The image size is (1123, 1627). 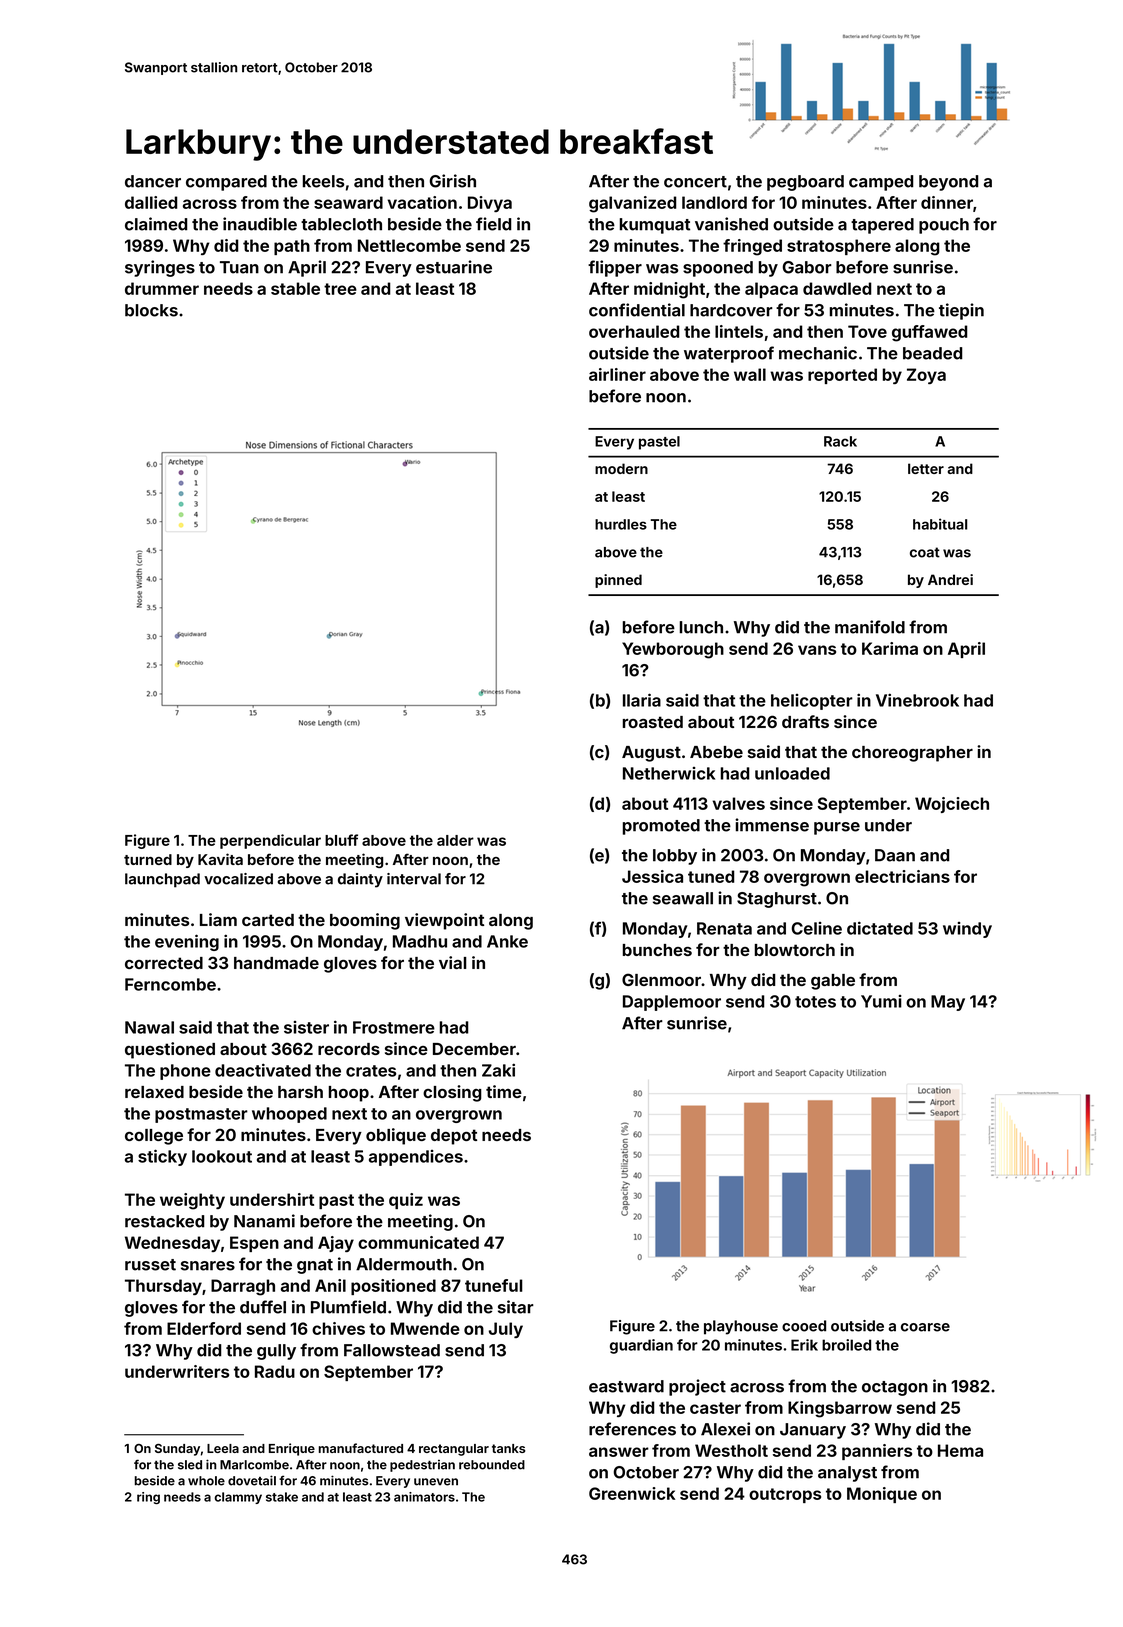 What do you see at coordinates (881, 183) in the image?
I see `camped` at bounding box center [881, 183].
